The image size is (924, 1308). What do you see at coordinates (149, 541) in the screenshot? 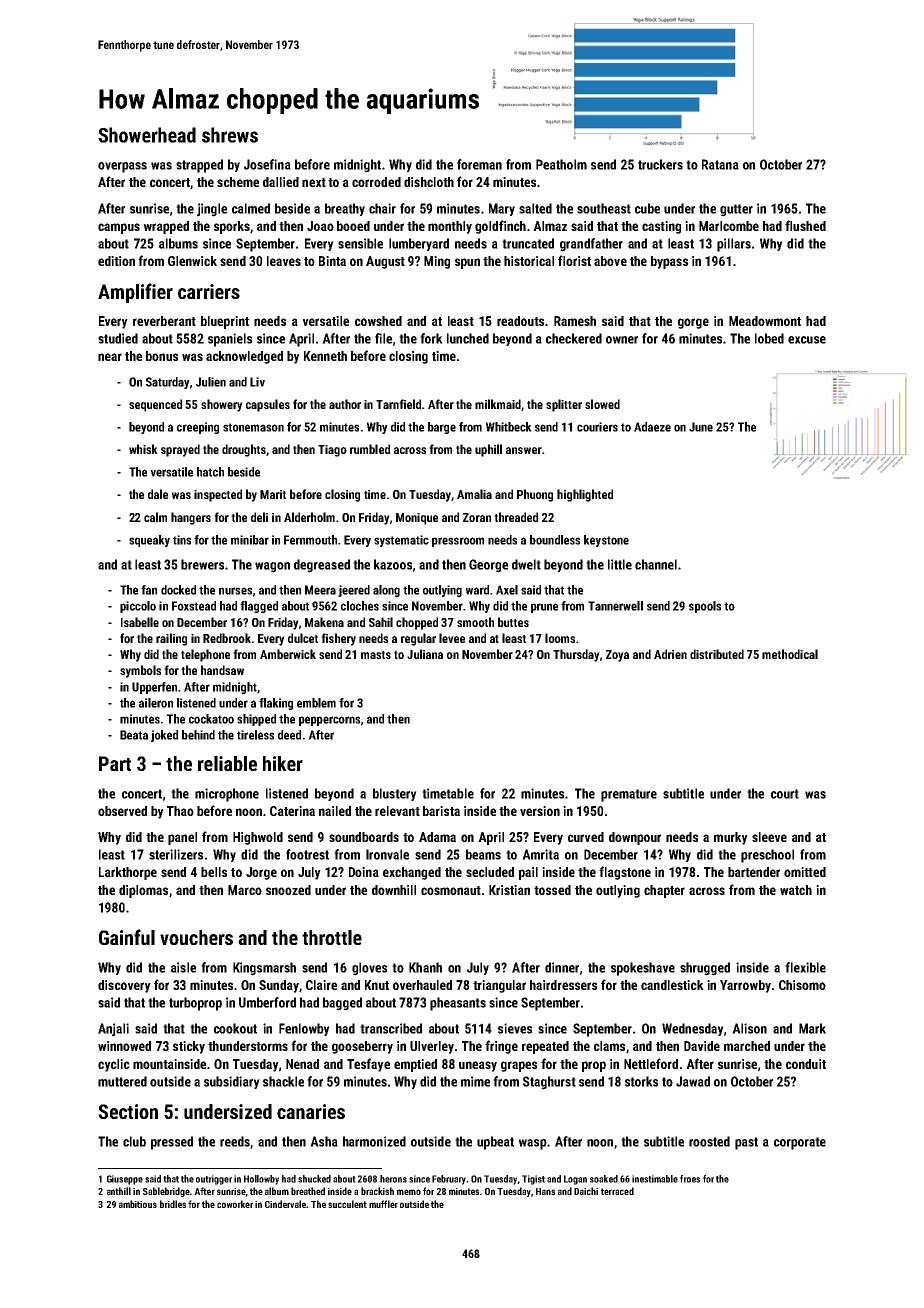
I see `squeaky` at bounding box center [149, 541].
